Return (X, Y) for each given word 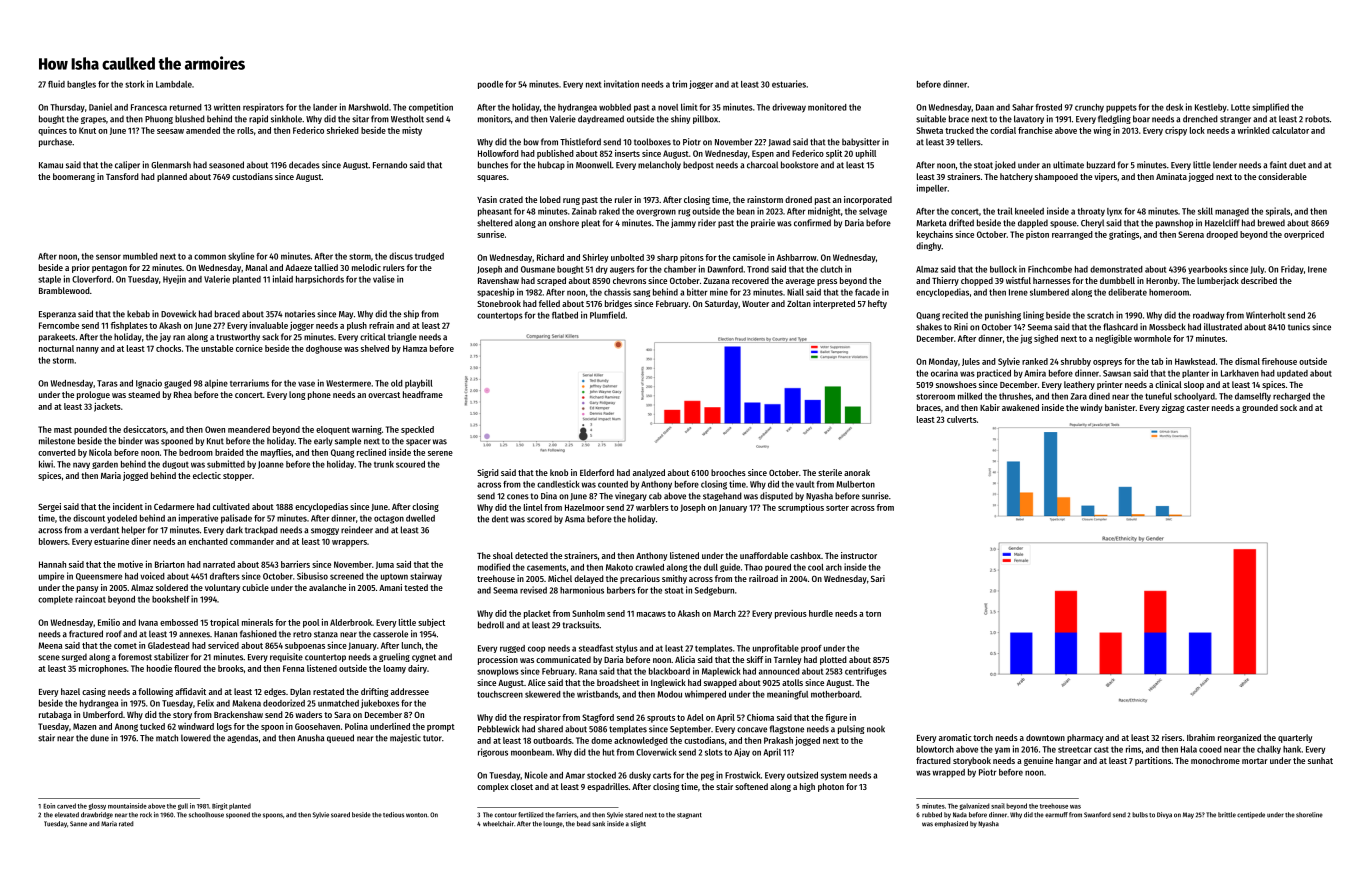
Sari (878, 578)
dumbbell (1117, 280)
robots (1317, 119)
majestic (405, 738)
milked (970, 396)
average (800, 282)
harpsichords (320, 279)
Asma (575, 519)
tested (416, 587)
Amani (390, 587)
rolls (245, 130)
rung (571, 201)
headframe (423, 394)
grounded (1260, 408)
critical (373, 337)
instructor (859, 555)
